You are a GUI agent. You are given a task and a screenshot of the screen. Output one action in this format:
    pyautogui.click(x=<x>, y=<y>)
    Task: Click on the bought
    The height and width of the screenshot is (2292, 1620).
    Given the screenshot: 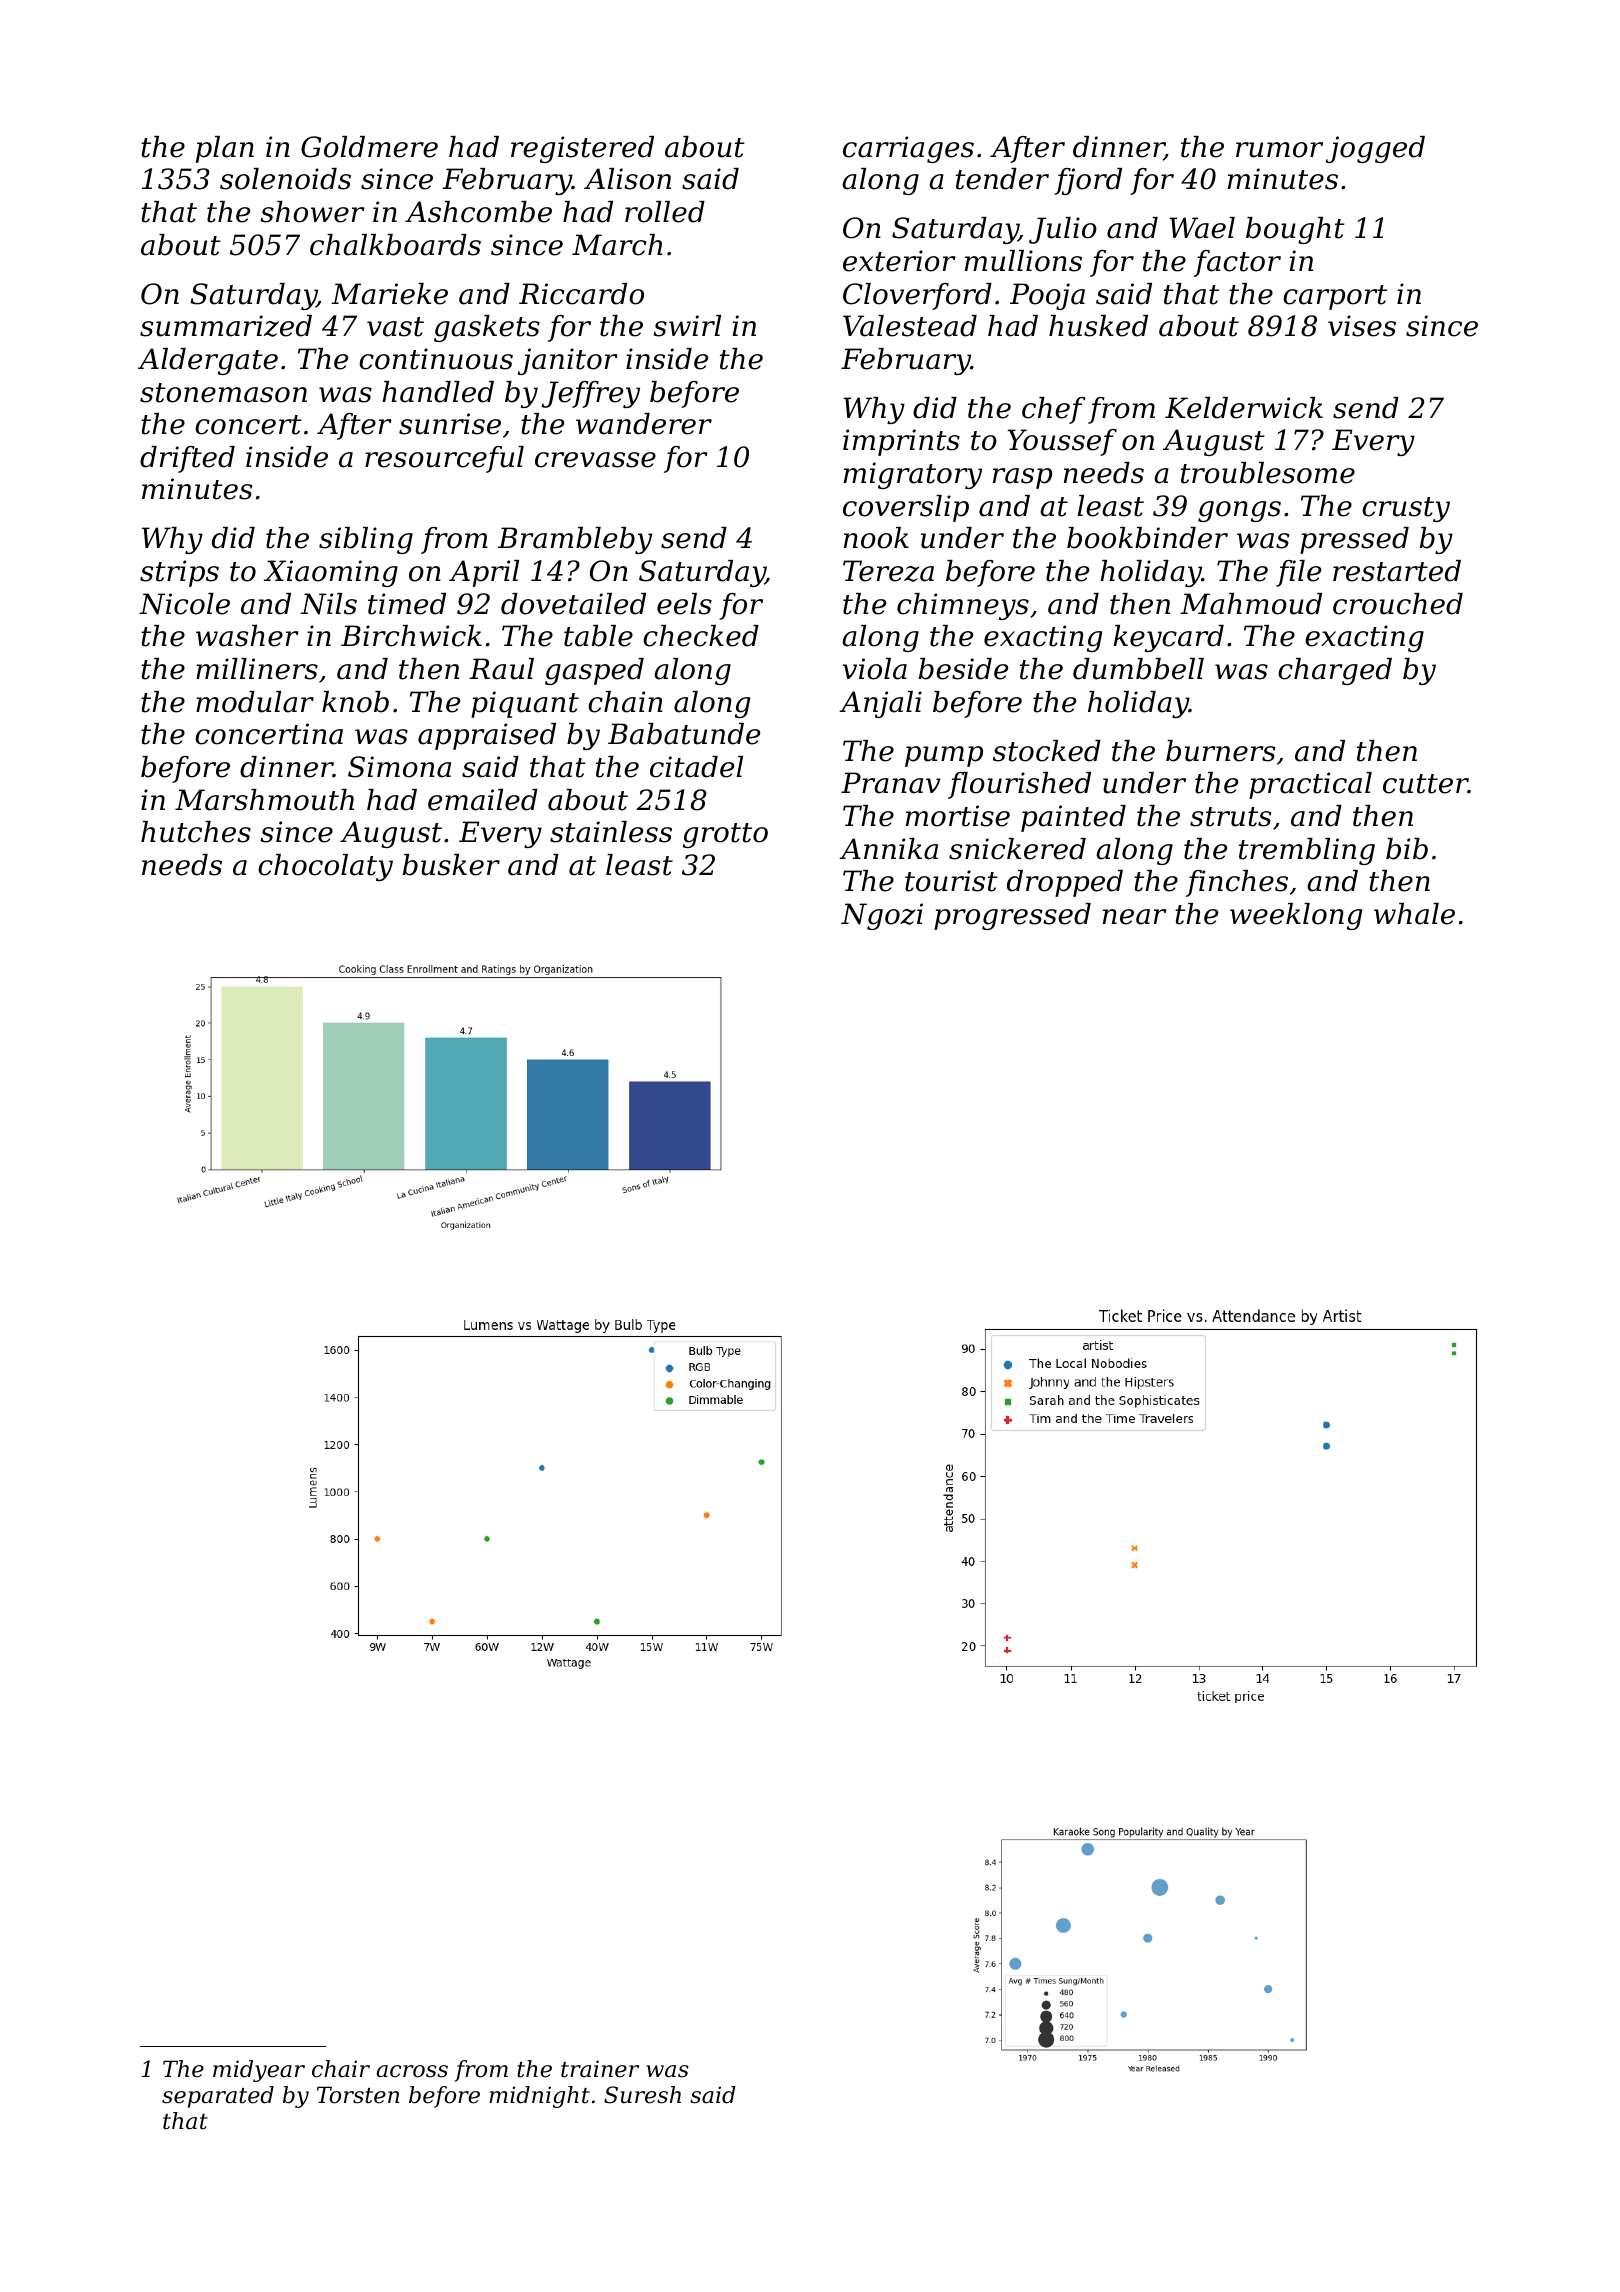 What is the action you would take?
    pyautogui.click(x=1295, y=230)
